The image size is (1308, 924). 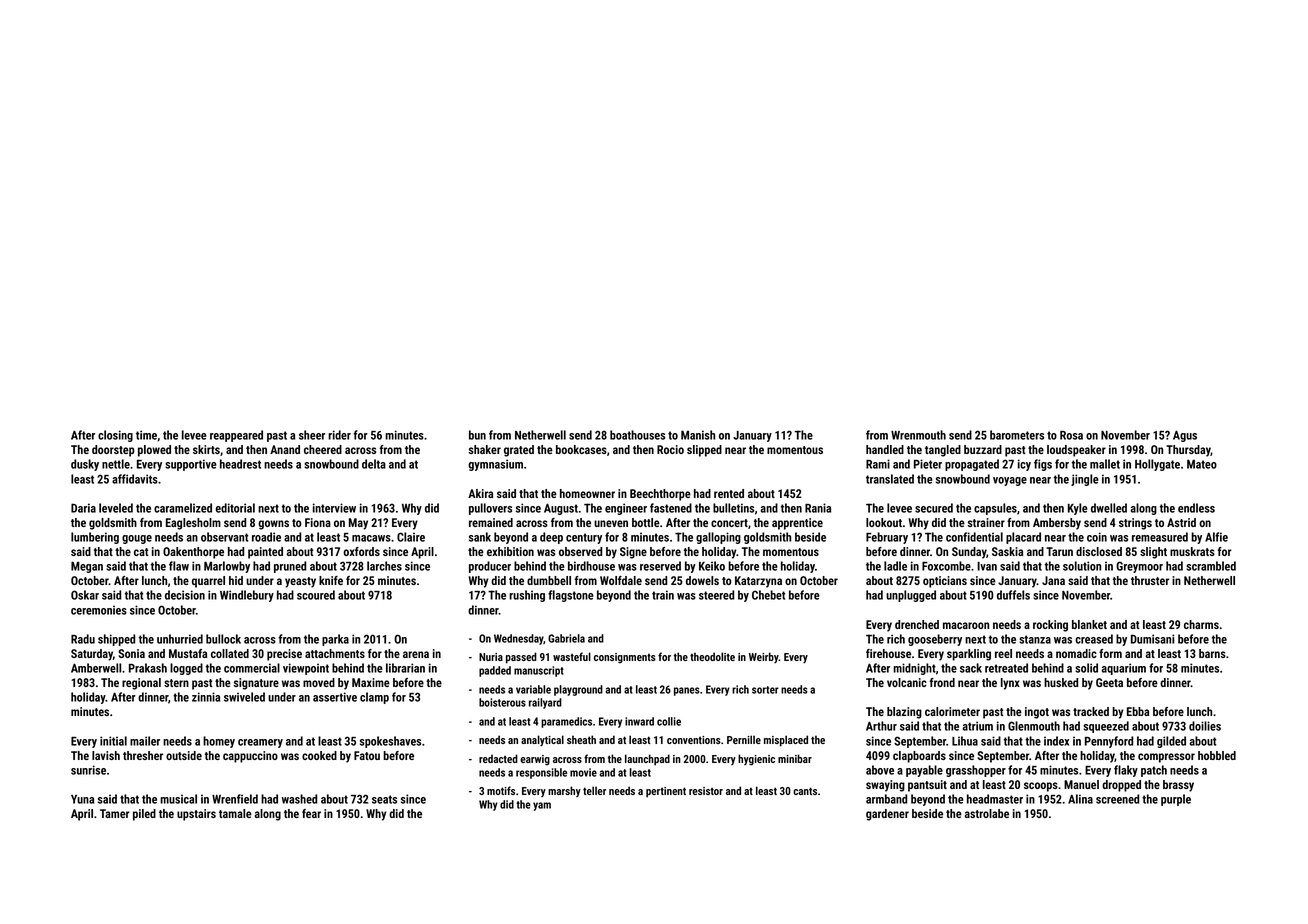 What do you see at coordinates (545, 703) in the screenshot?
I see `railyard` at bounding box center [545, 703].
